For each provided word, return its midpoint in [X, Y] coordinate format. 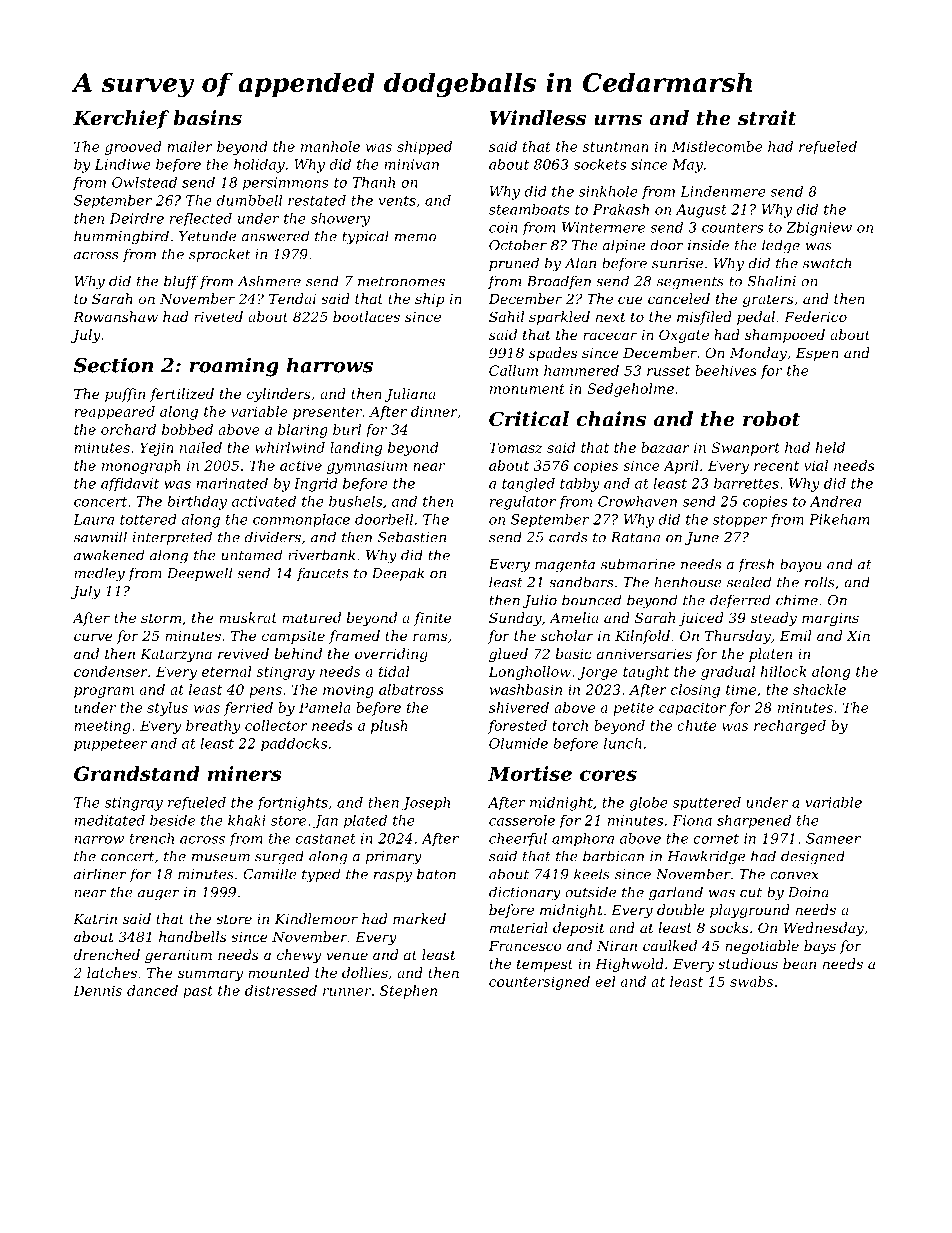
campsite [293, 637]
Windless [538, 118]
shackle [819, 689]
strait [767, 118]
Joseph [425, 804]
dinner [434, 412]
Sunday [515, 619]
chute [696, 725]
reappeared [114, 413]
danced [152, 990]
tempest [545, 965]
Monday [758, 354]
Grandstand [137, 773]
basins [207, 118]
